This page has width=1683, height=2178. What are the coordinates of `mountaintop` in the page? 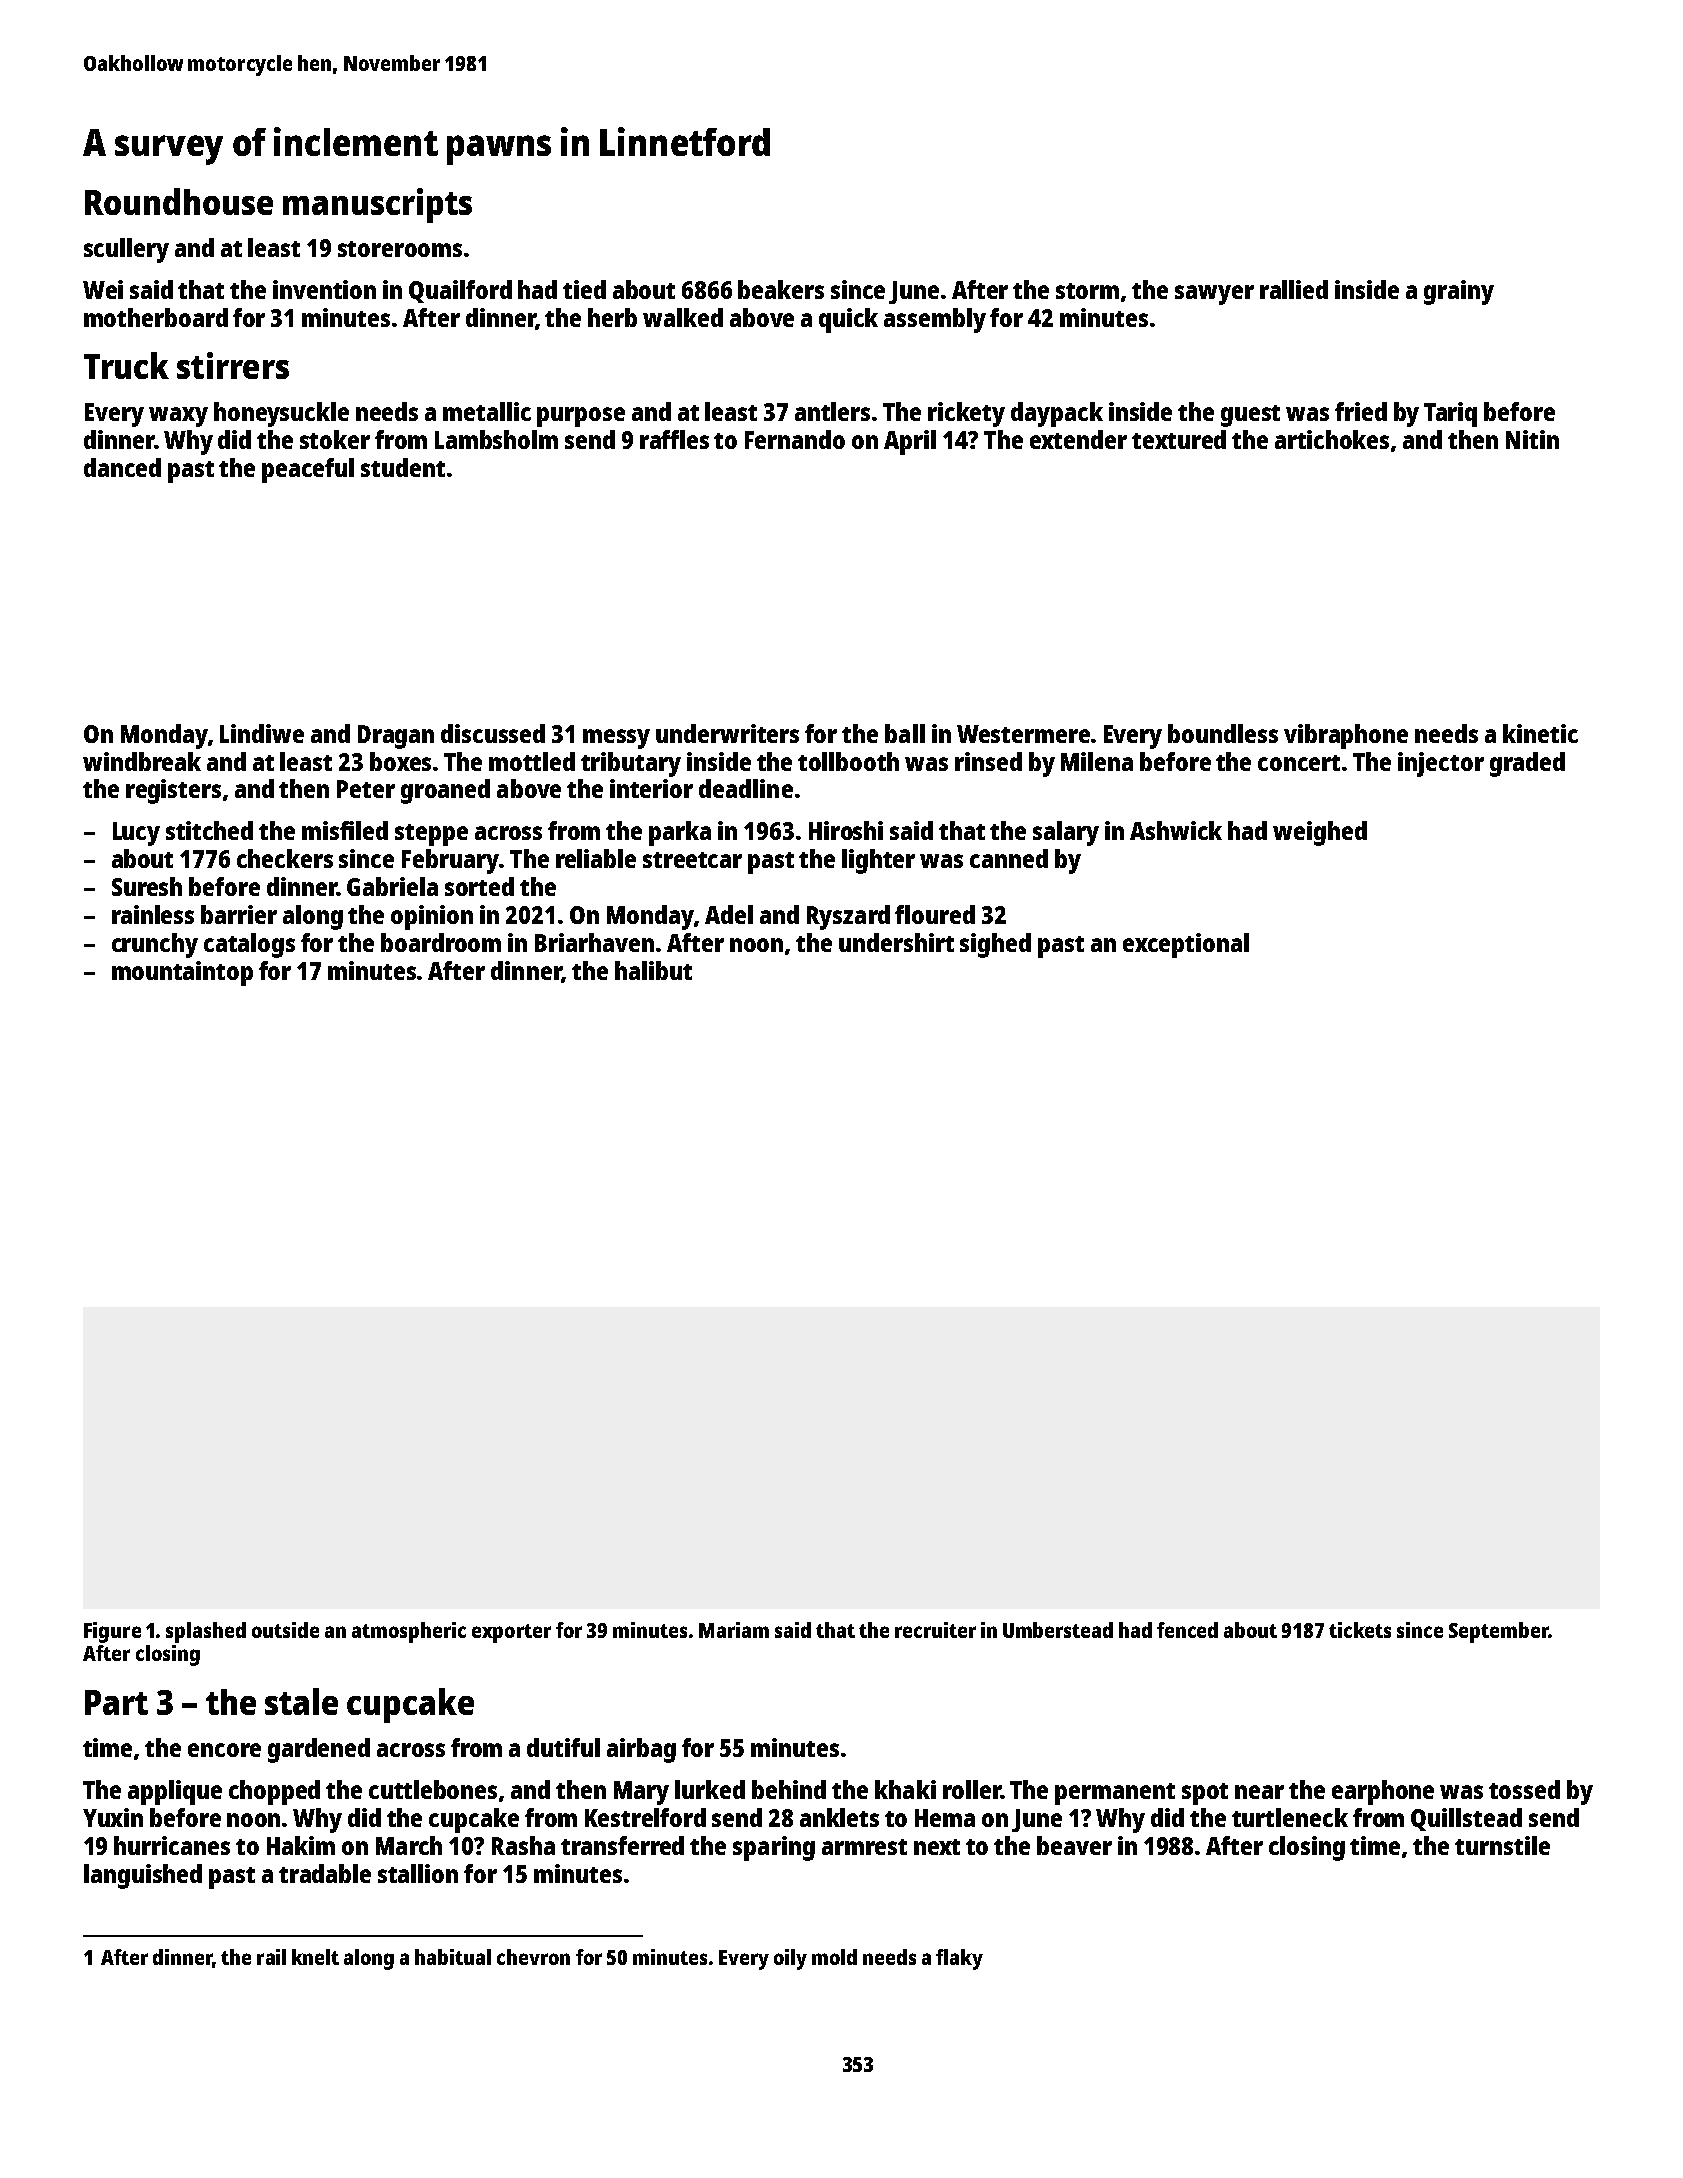 It's located at (182, 973).
